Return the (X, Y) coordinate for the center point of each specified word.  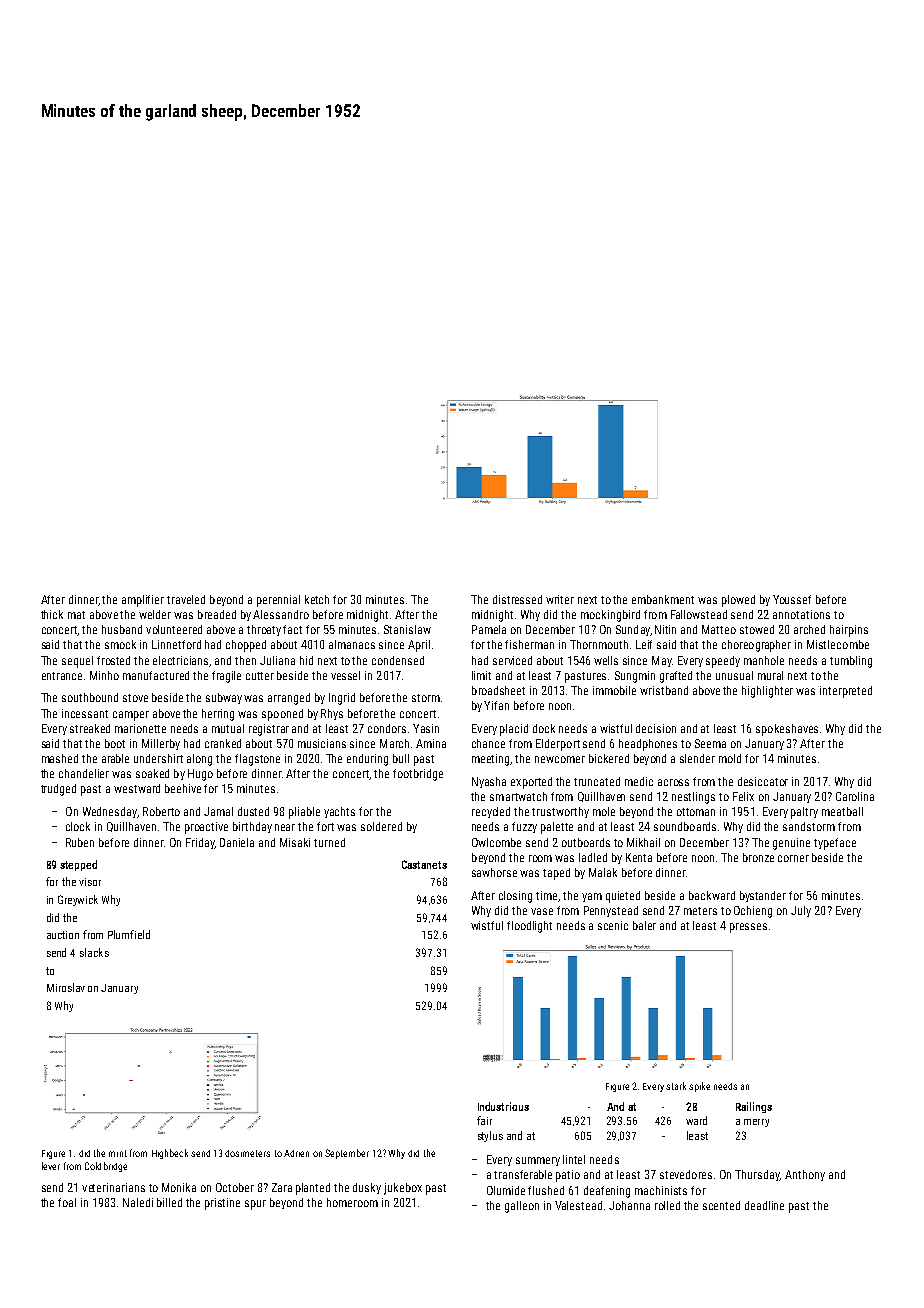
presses (748, 928)
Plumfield (129, 934)
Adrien (296, 1153)
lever (51, 1166)
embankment (663, 599)
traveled (186, 599)
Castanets (424, 864)
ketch (317, 599)
